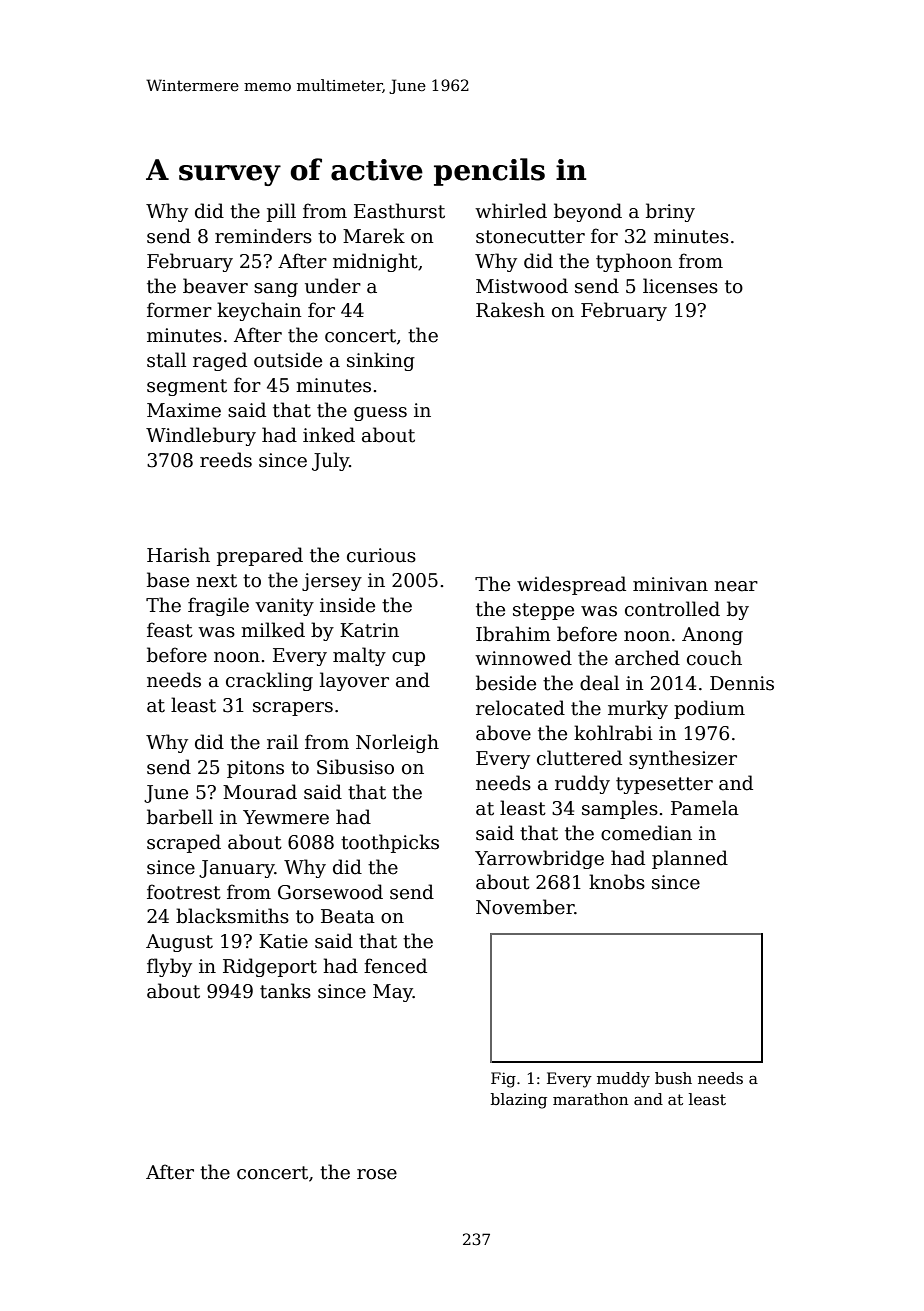 Image resolution: width=924 pixels, height=1311 pixels. Describe the element at coordinates (510, 310) in the image. I see `Rakesh` at that location.
